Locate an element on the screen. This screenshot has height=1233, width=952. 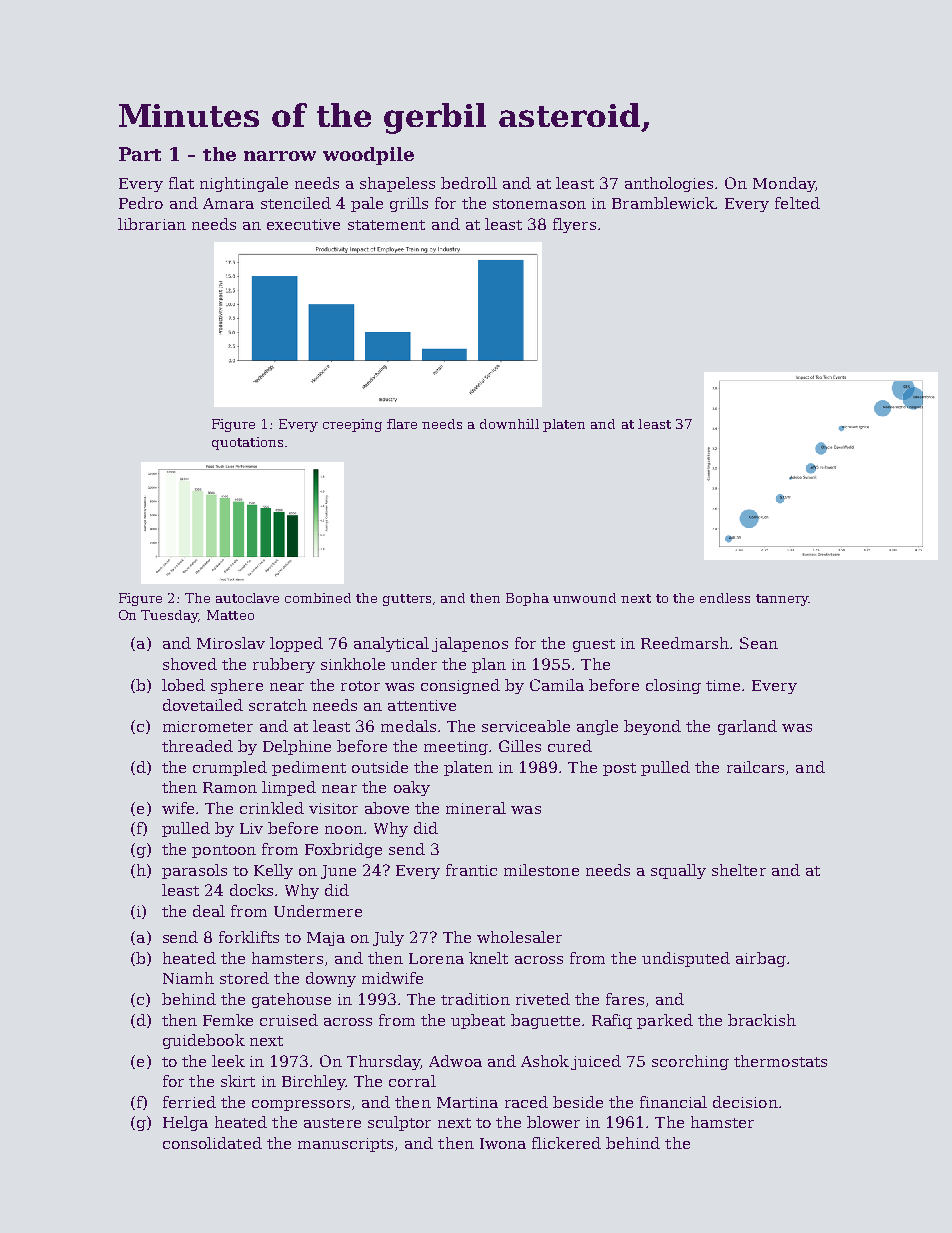
flat is located at coordinates (181, 183).
